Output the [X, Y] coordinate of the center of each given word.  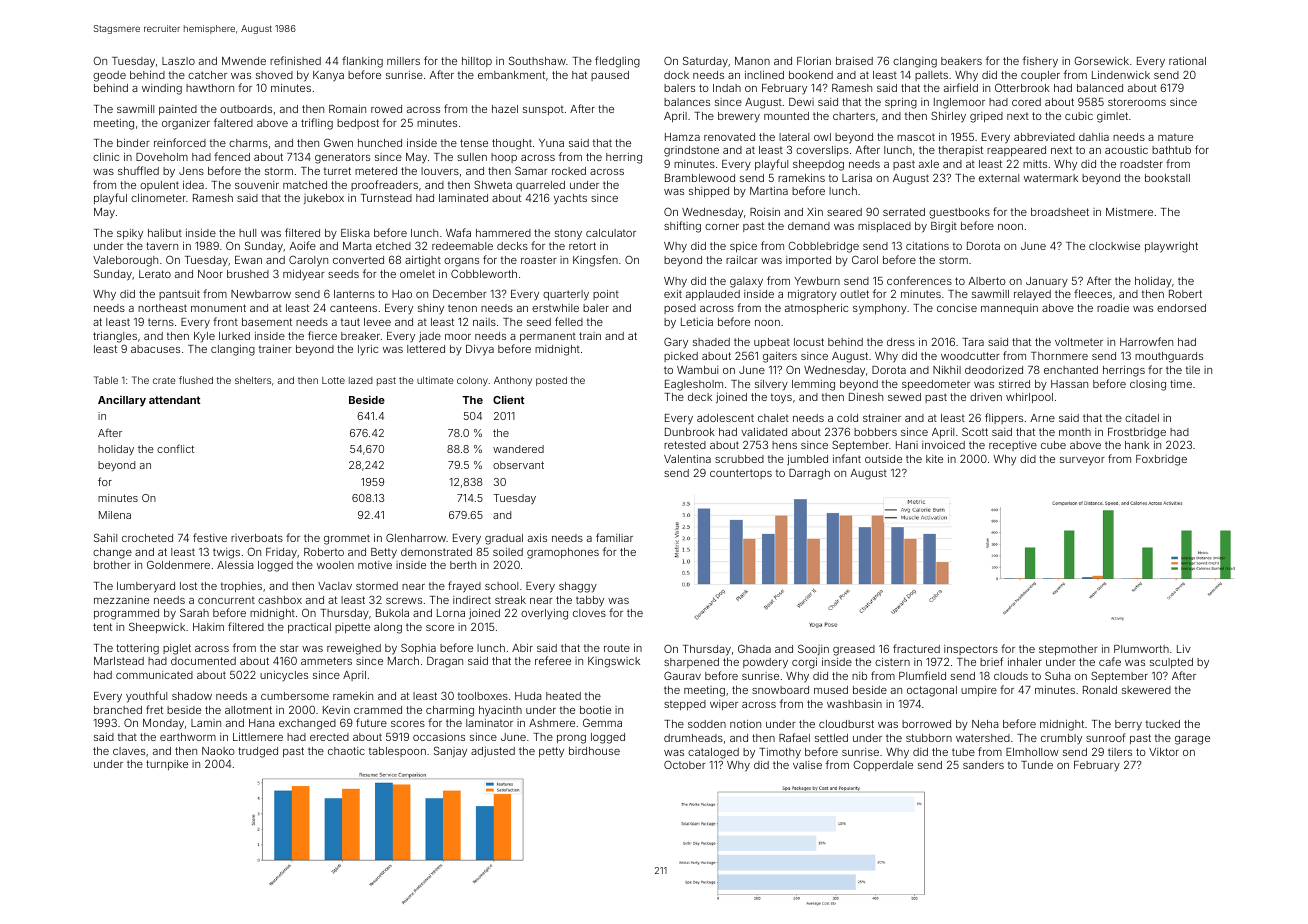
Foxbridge [1161, 460]
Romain [347, 109]
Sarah [194, 612]
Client [509, 399]
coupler [1040, 76]
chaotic [346, 751]
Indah [727, 88]
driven [986, 397]
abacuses [155, 349]
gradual [504, 539]
